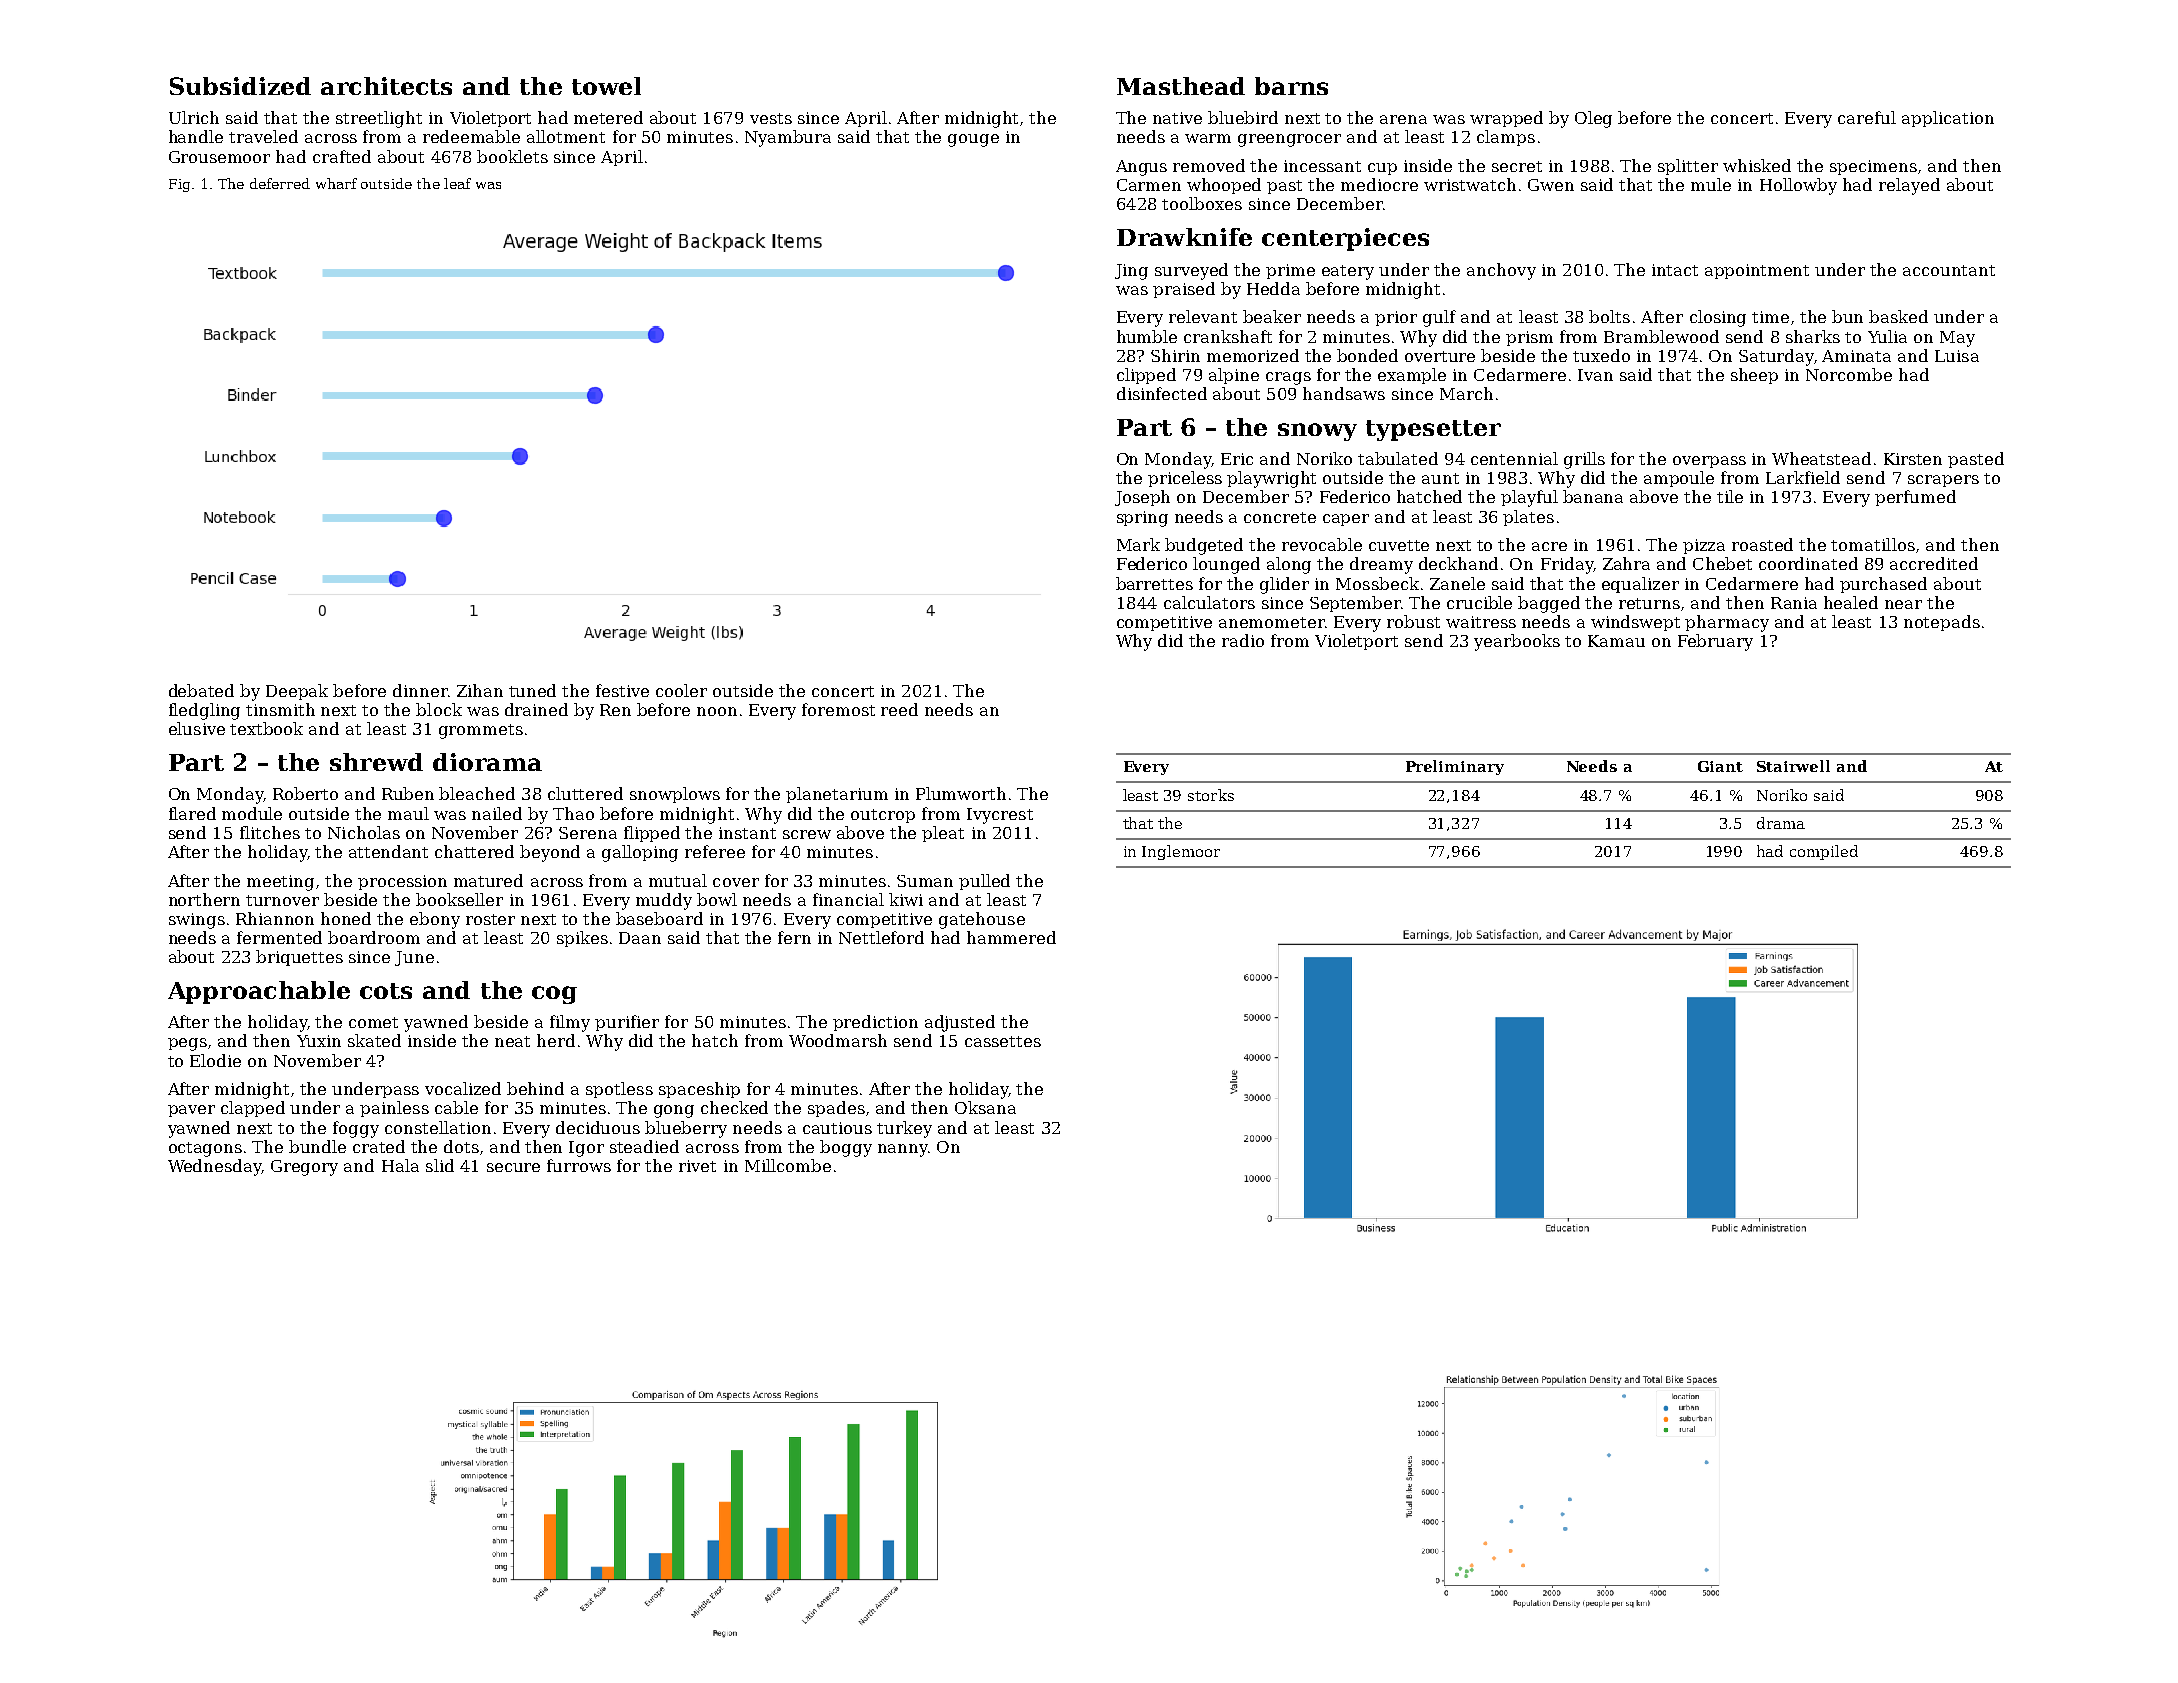 The height and width of the screenshot is (1683, 2178). I want to click on Jing, so click(1131, 272).
